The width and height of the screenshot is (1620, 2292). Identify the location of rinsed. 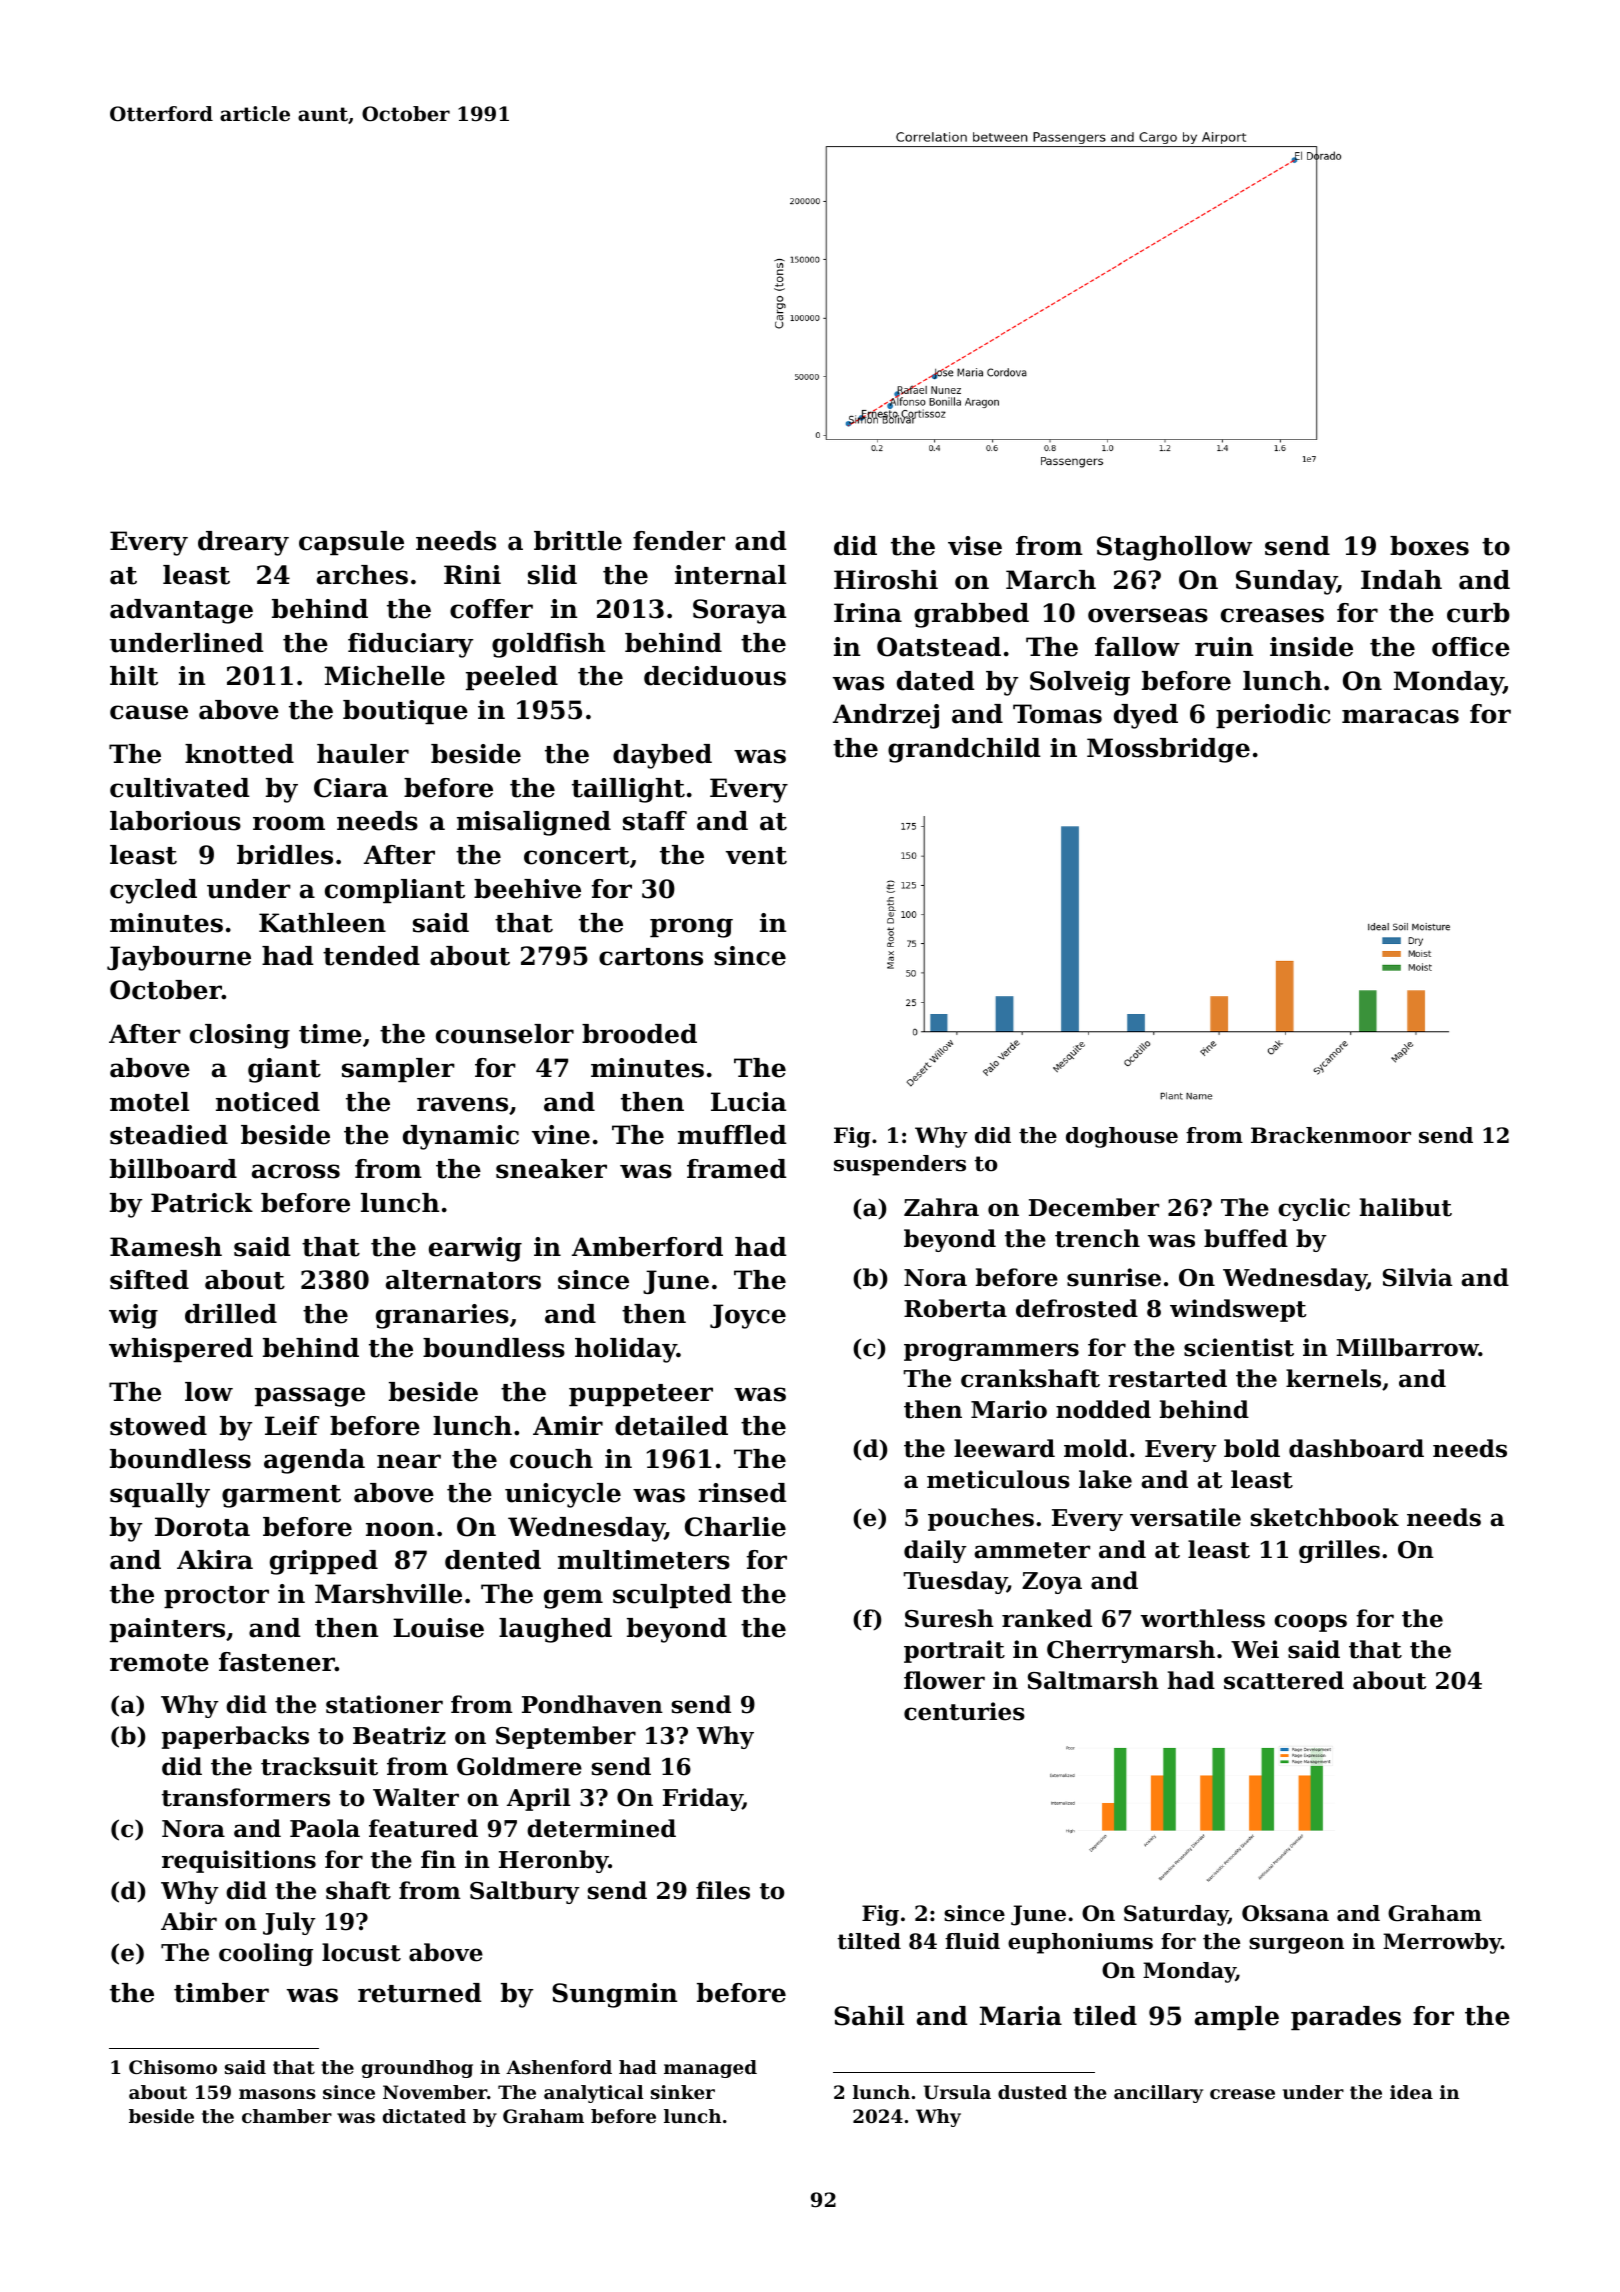
(742, 1493).
